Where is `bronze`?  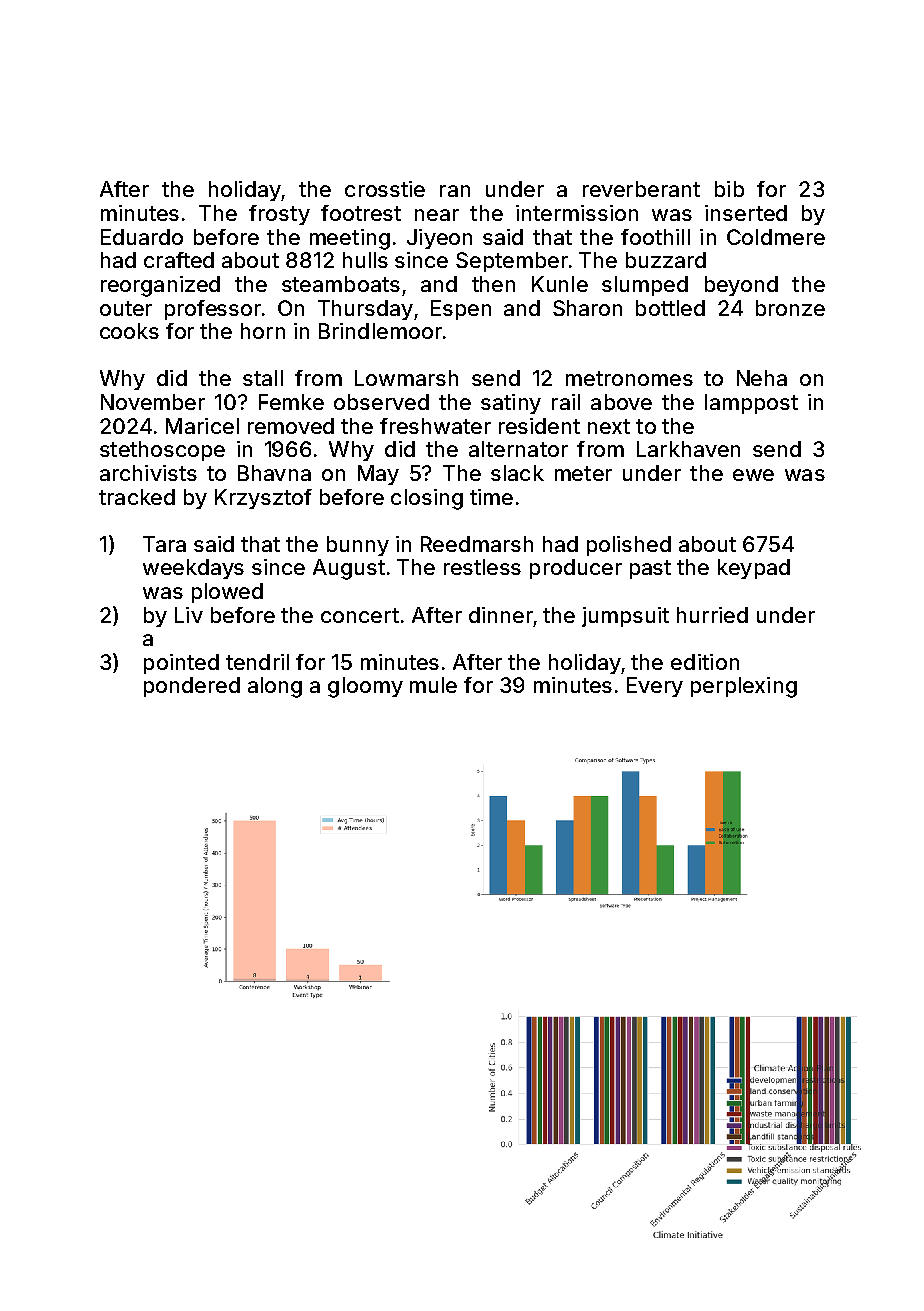
bronze is located at coordinates (790, 308).
